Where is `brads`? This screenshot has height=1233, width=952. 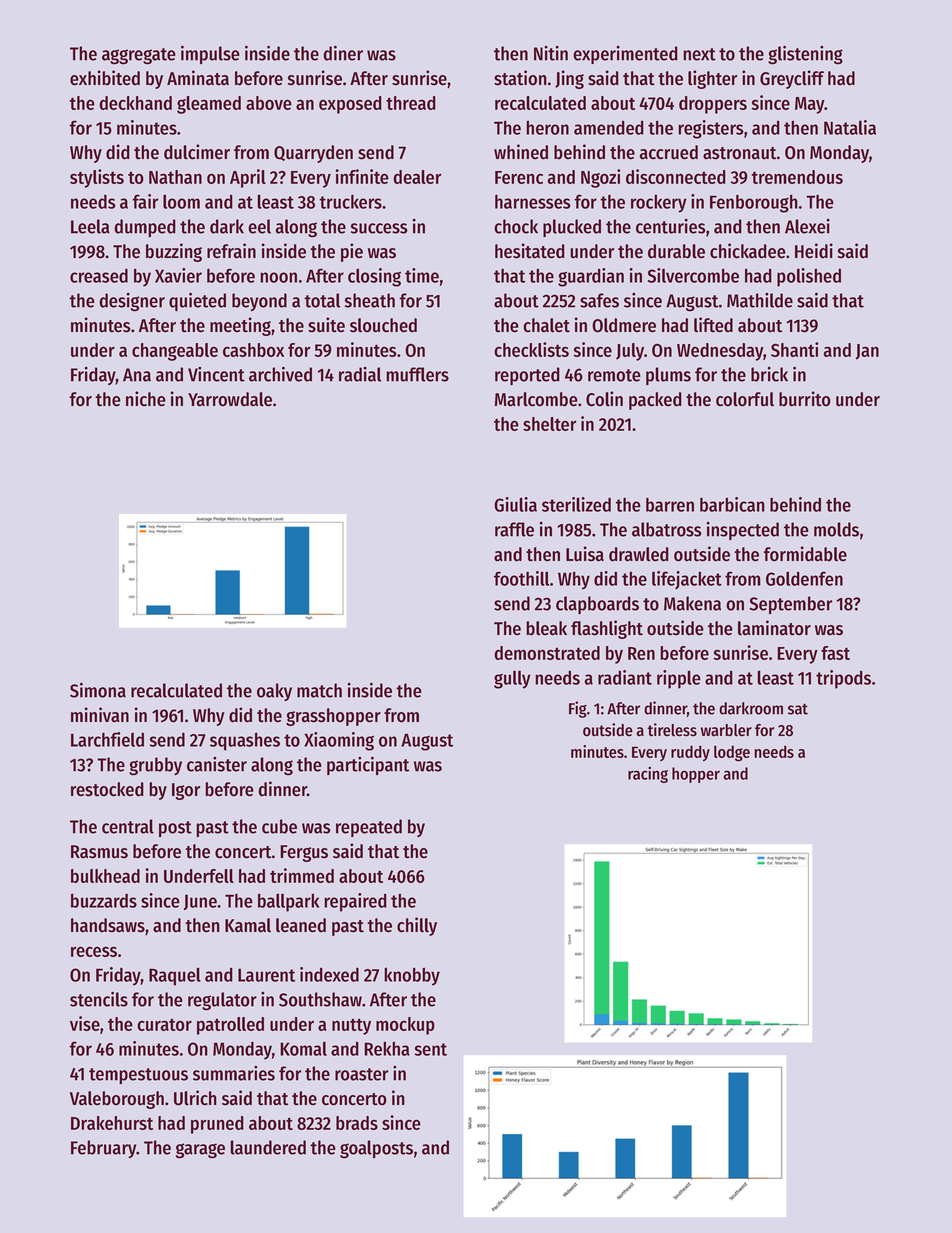
brads is located at coordinates (357, 1123).
